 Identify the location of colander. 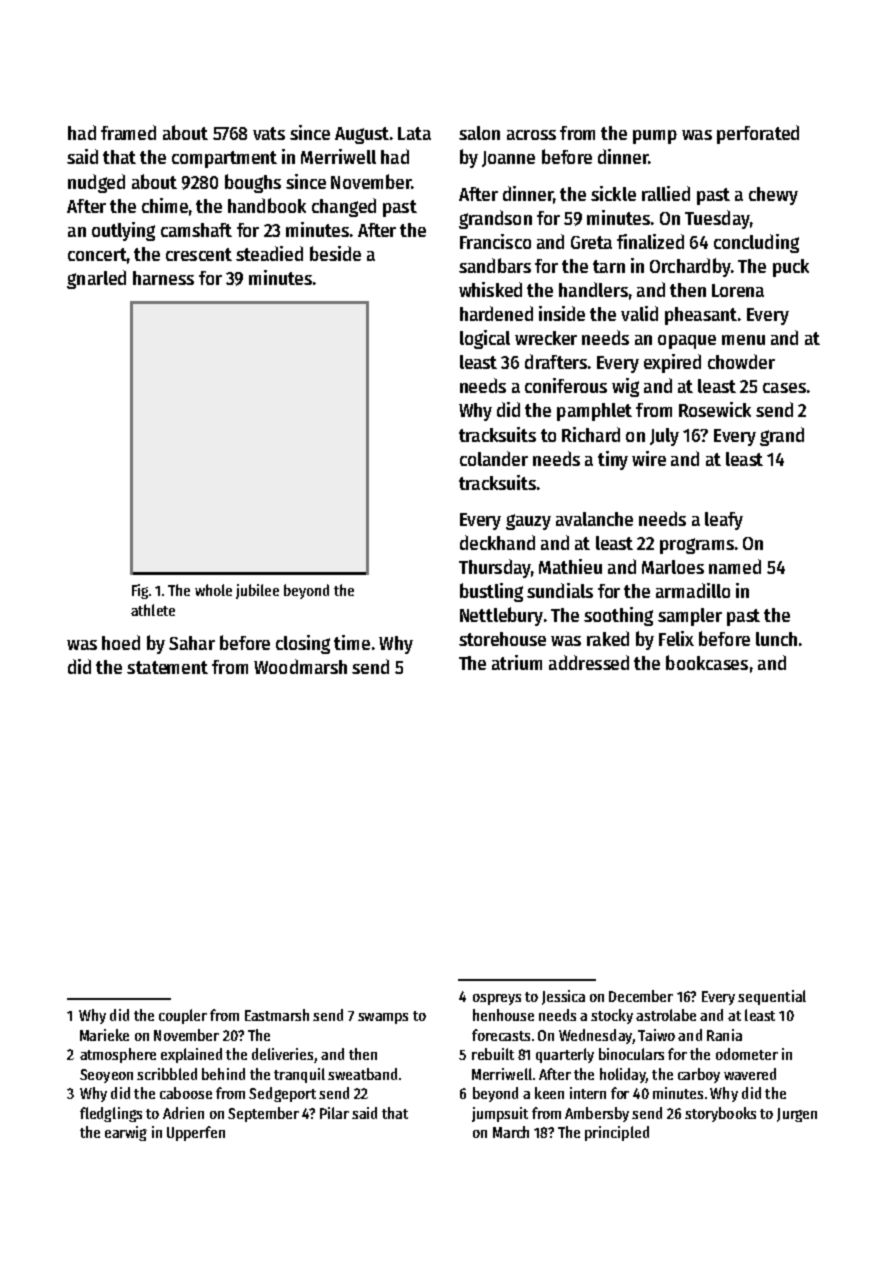
(494, 458).
